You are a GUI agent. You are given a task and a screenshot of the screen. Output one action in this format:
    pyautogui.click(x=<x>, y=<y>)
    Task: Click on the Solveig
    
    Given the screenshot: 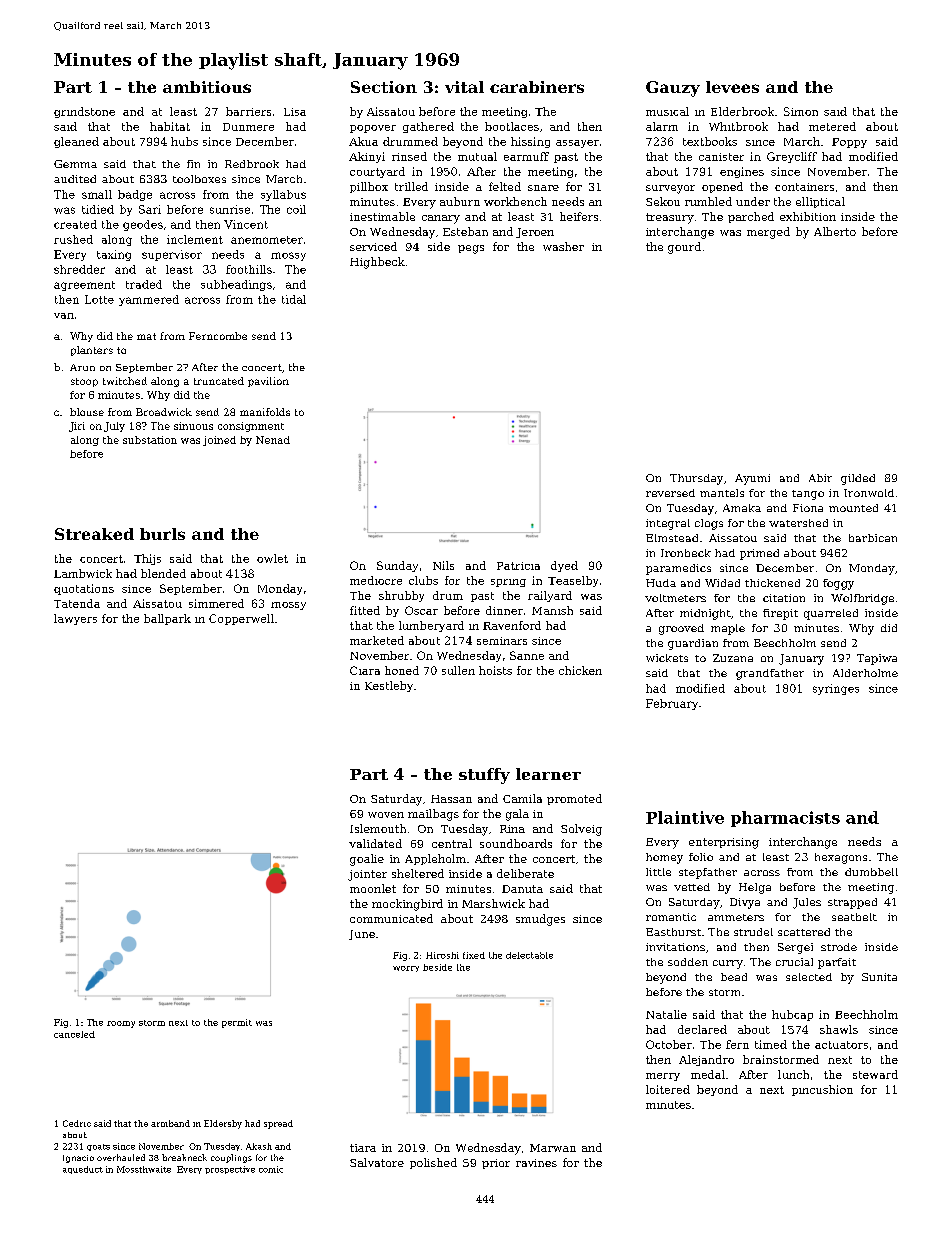 What is the action you would take?
    pyautogui.click(x=581, y=830)
